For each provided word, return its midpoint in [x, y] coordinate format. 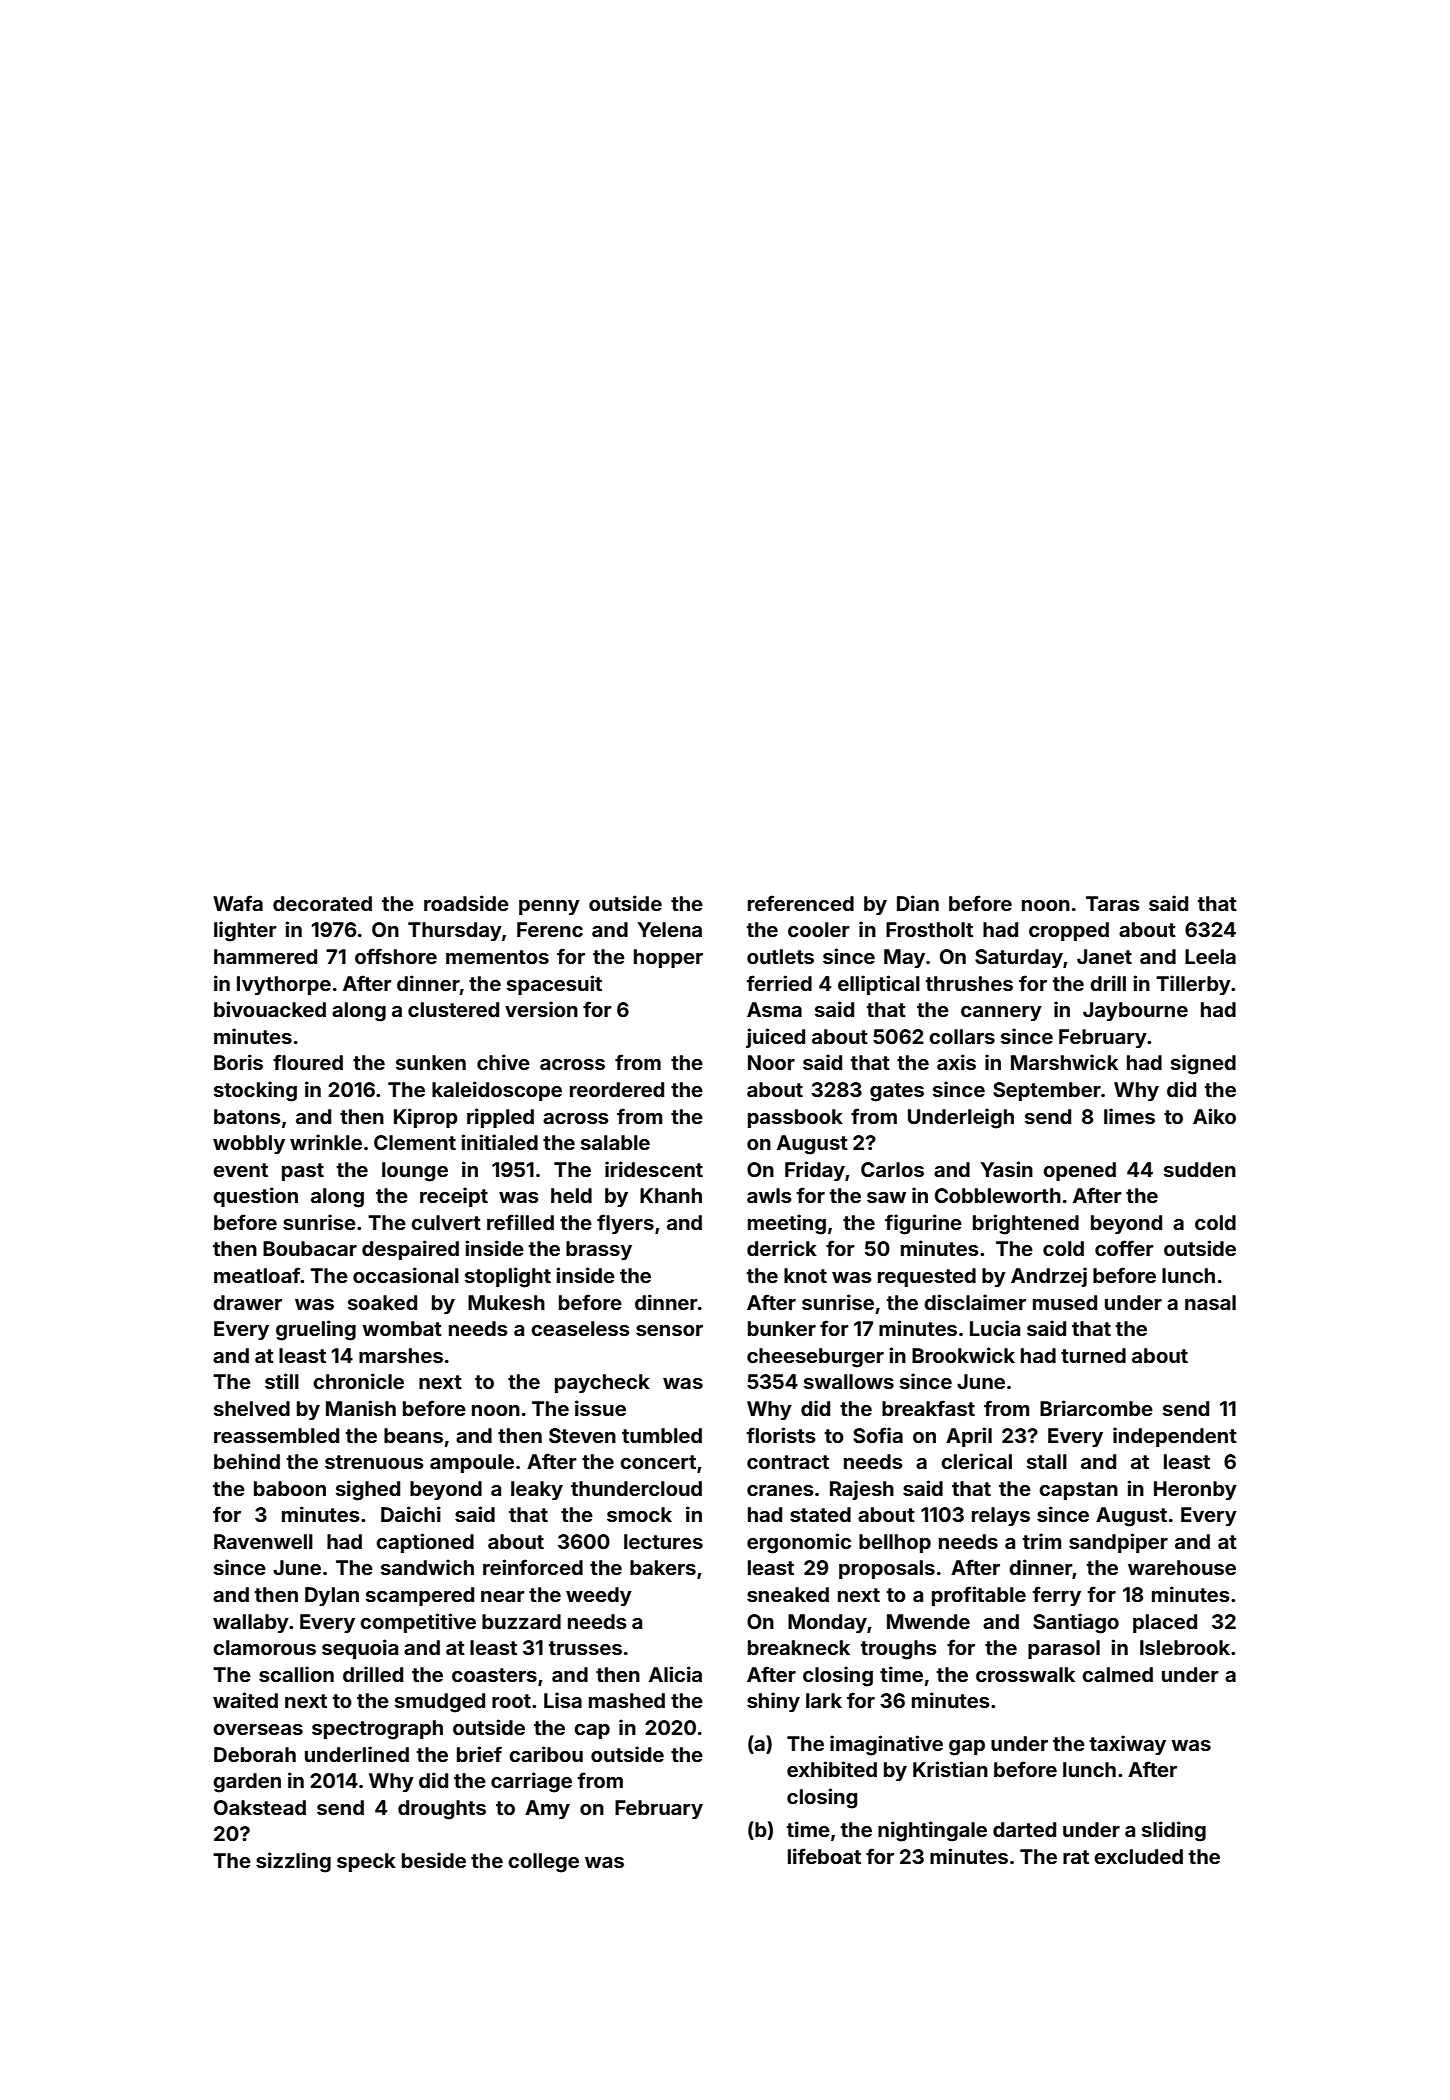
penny [549, 907]
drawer [247, 1302]
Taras [1113, 903]
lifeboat [824, 1856]
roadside [466, 903]
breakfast [928, 1408]
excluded [1138, 1856]
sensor [669, 1330]
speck [366, 1862]
